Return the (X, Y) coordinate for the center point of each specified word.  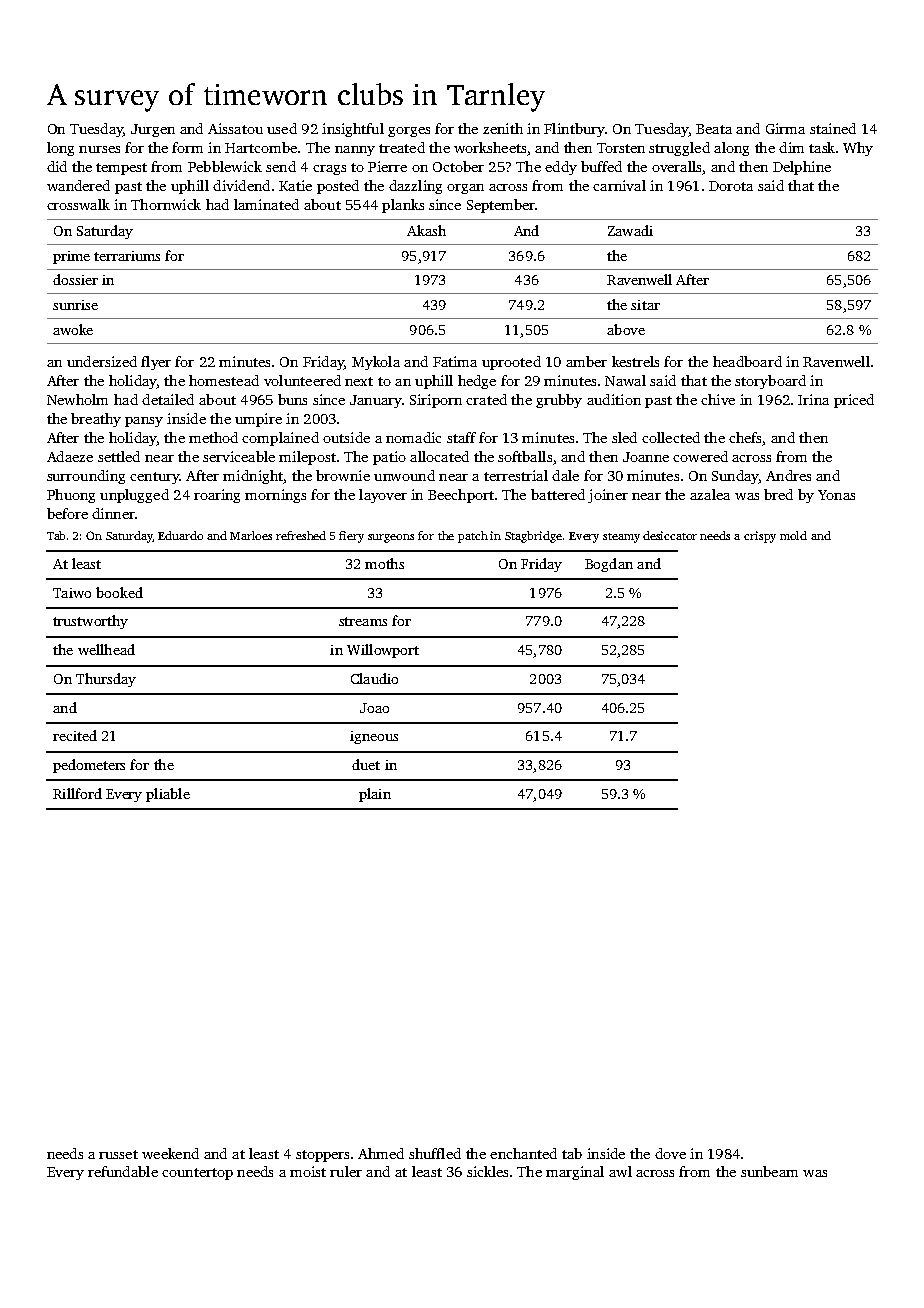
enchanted (523, 1153)
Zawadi (630, 230)
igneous (374, 737)
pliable (168, 795)
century (154, 478)
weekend (170, 1153)
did (57, 166)
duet (366, 764)
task (822, 147)
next (359, 381)
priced (854, 401)
